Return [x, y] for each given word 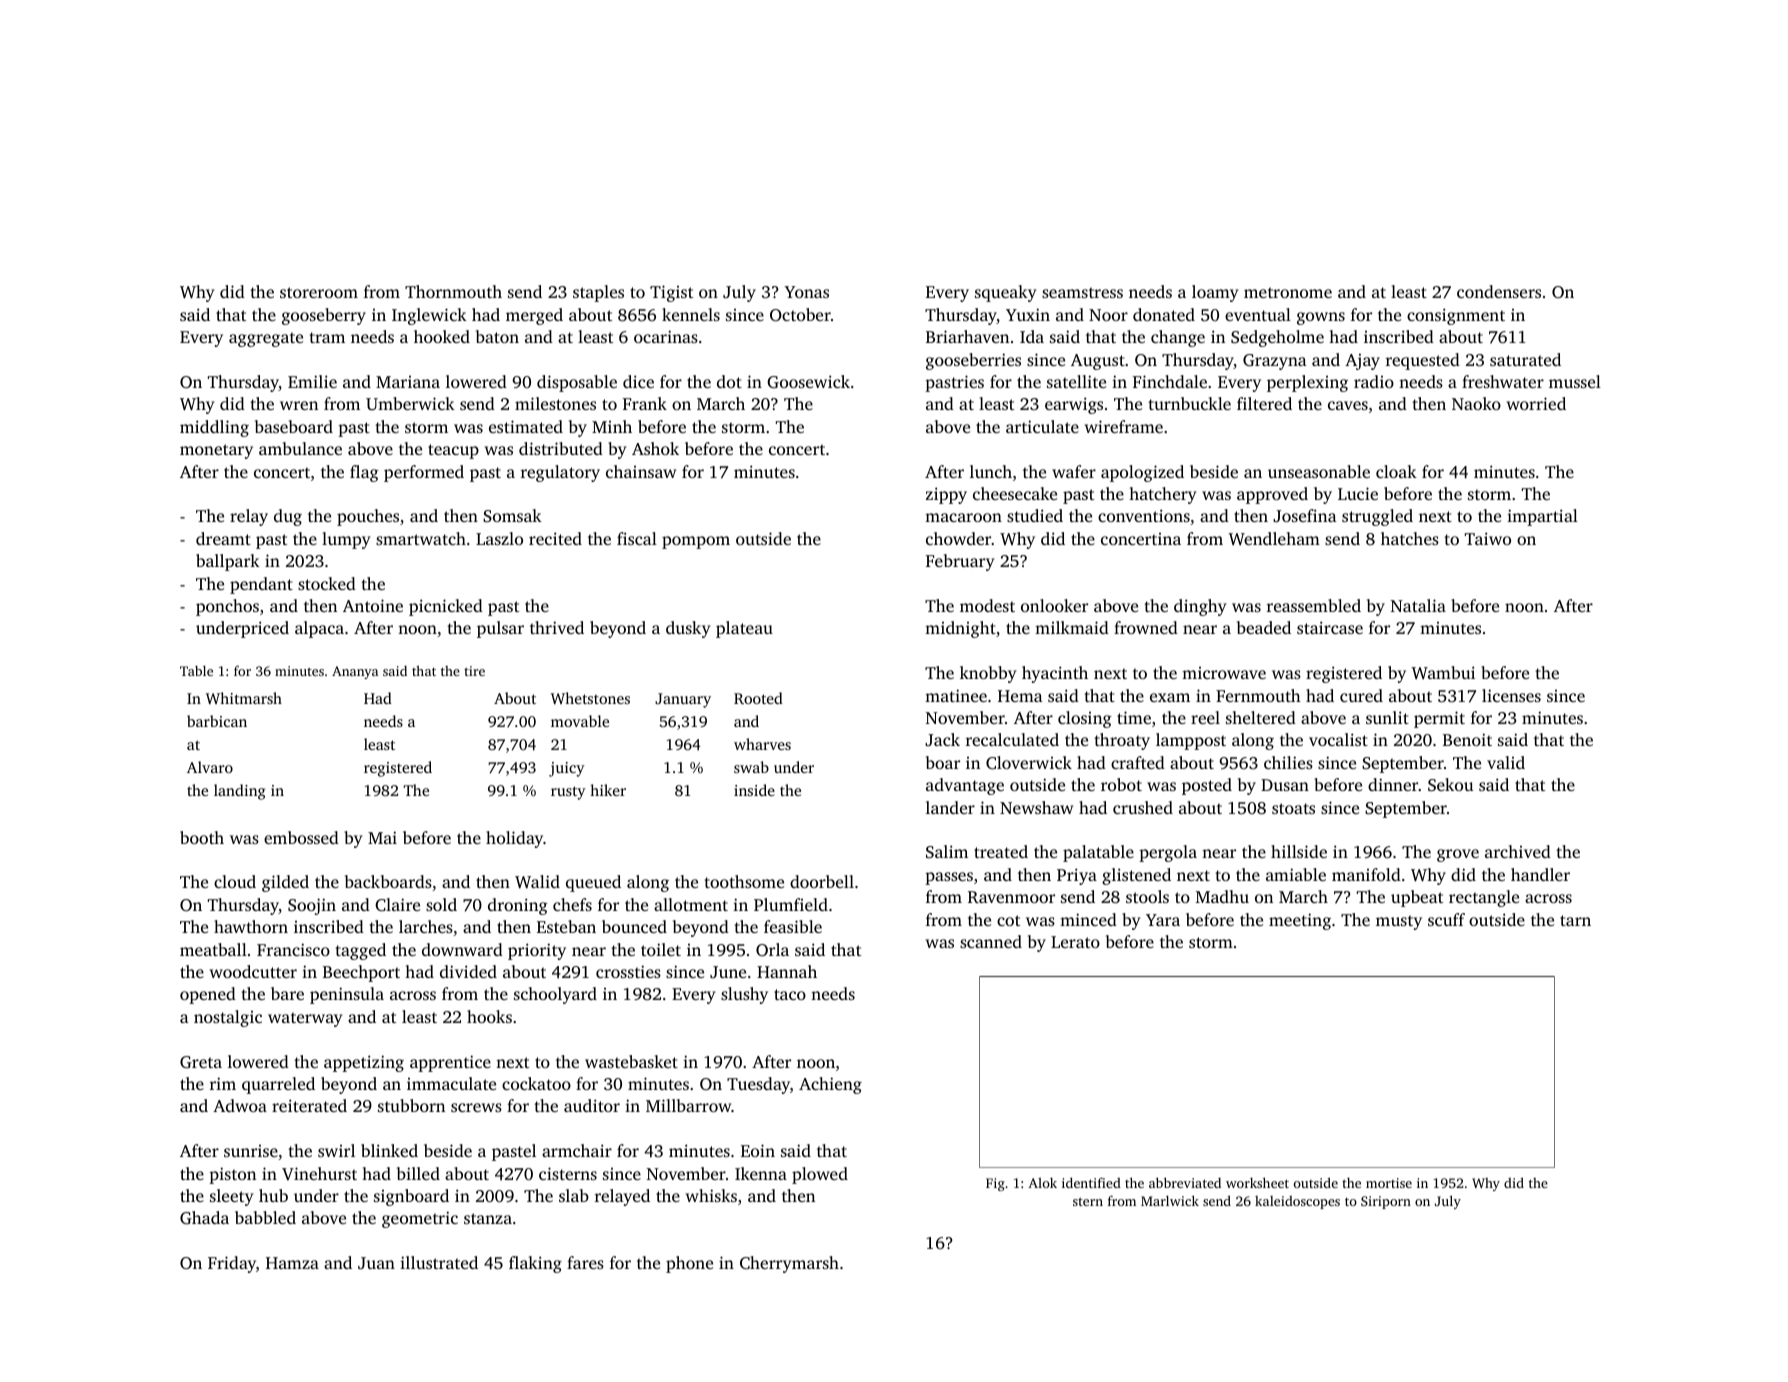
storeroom [319, 292]
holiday [515, 839]
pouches [368, 517]
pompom [696, 542]
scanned [991, 941]
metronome [1288, 292]
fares [585, 1262]
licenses [1511, 695]
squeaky [1006, 293]
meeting [1300, 921]
